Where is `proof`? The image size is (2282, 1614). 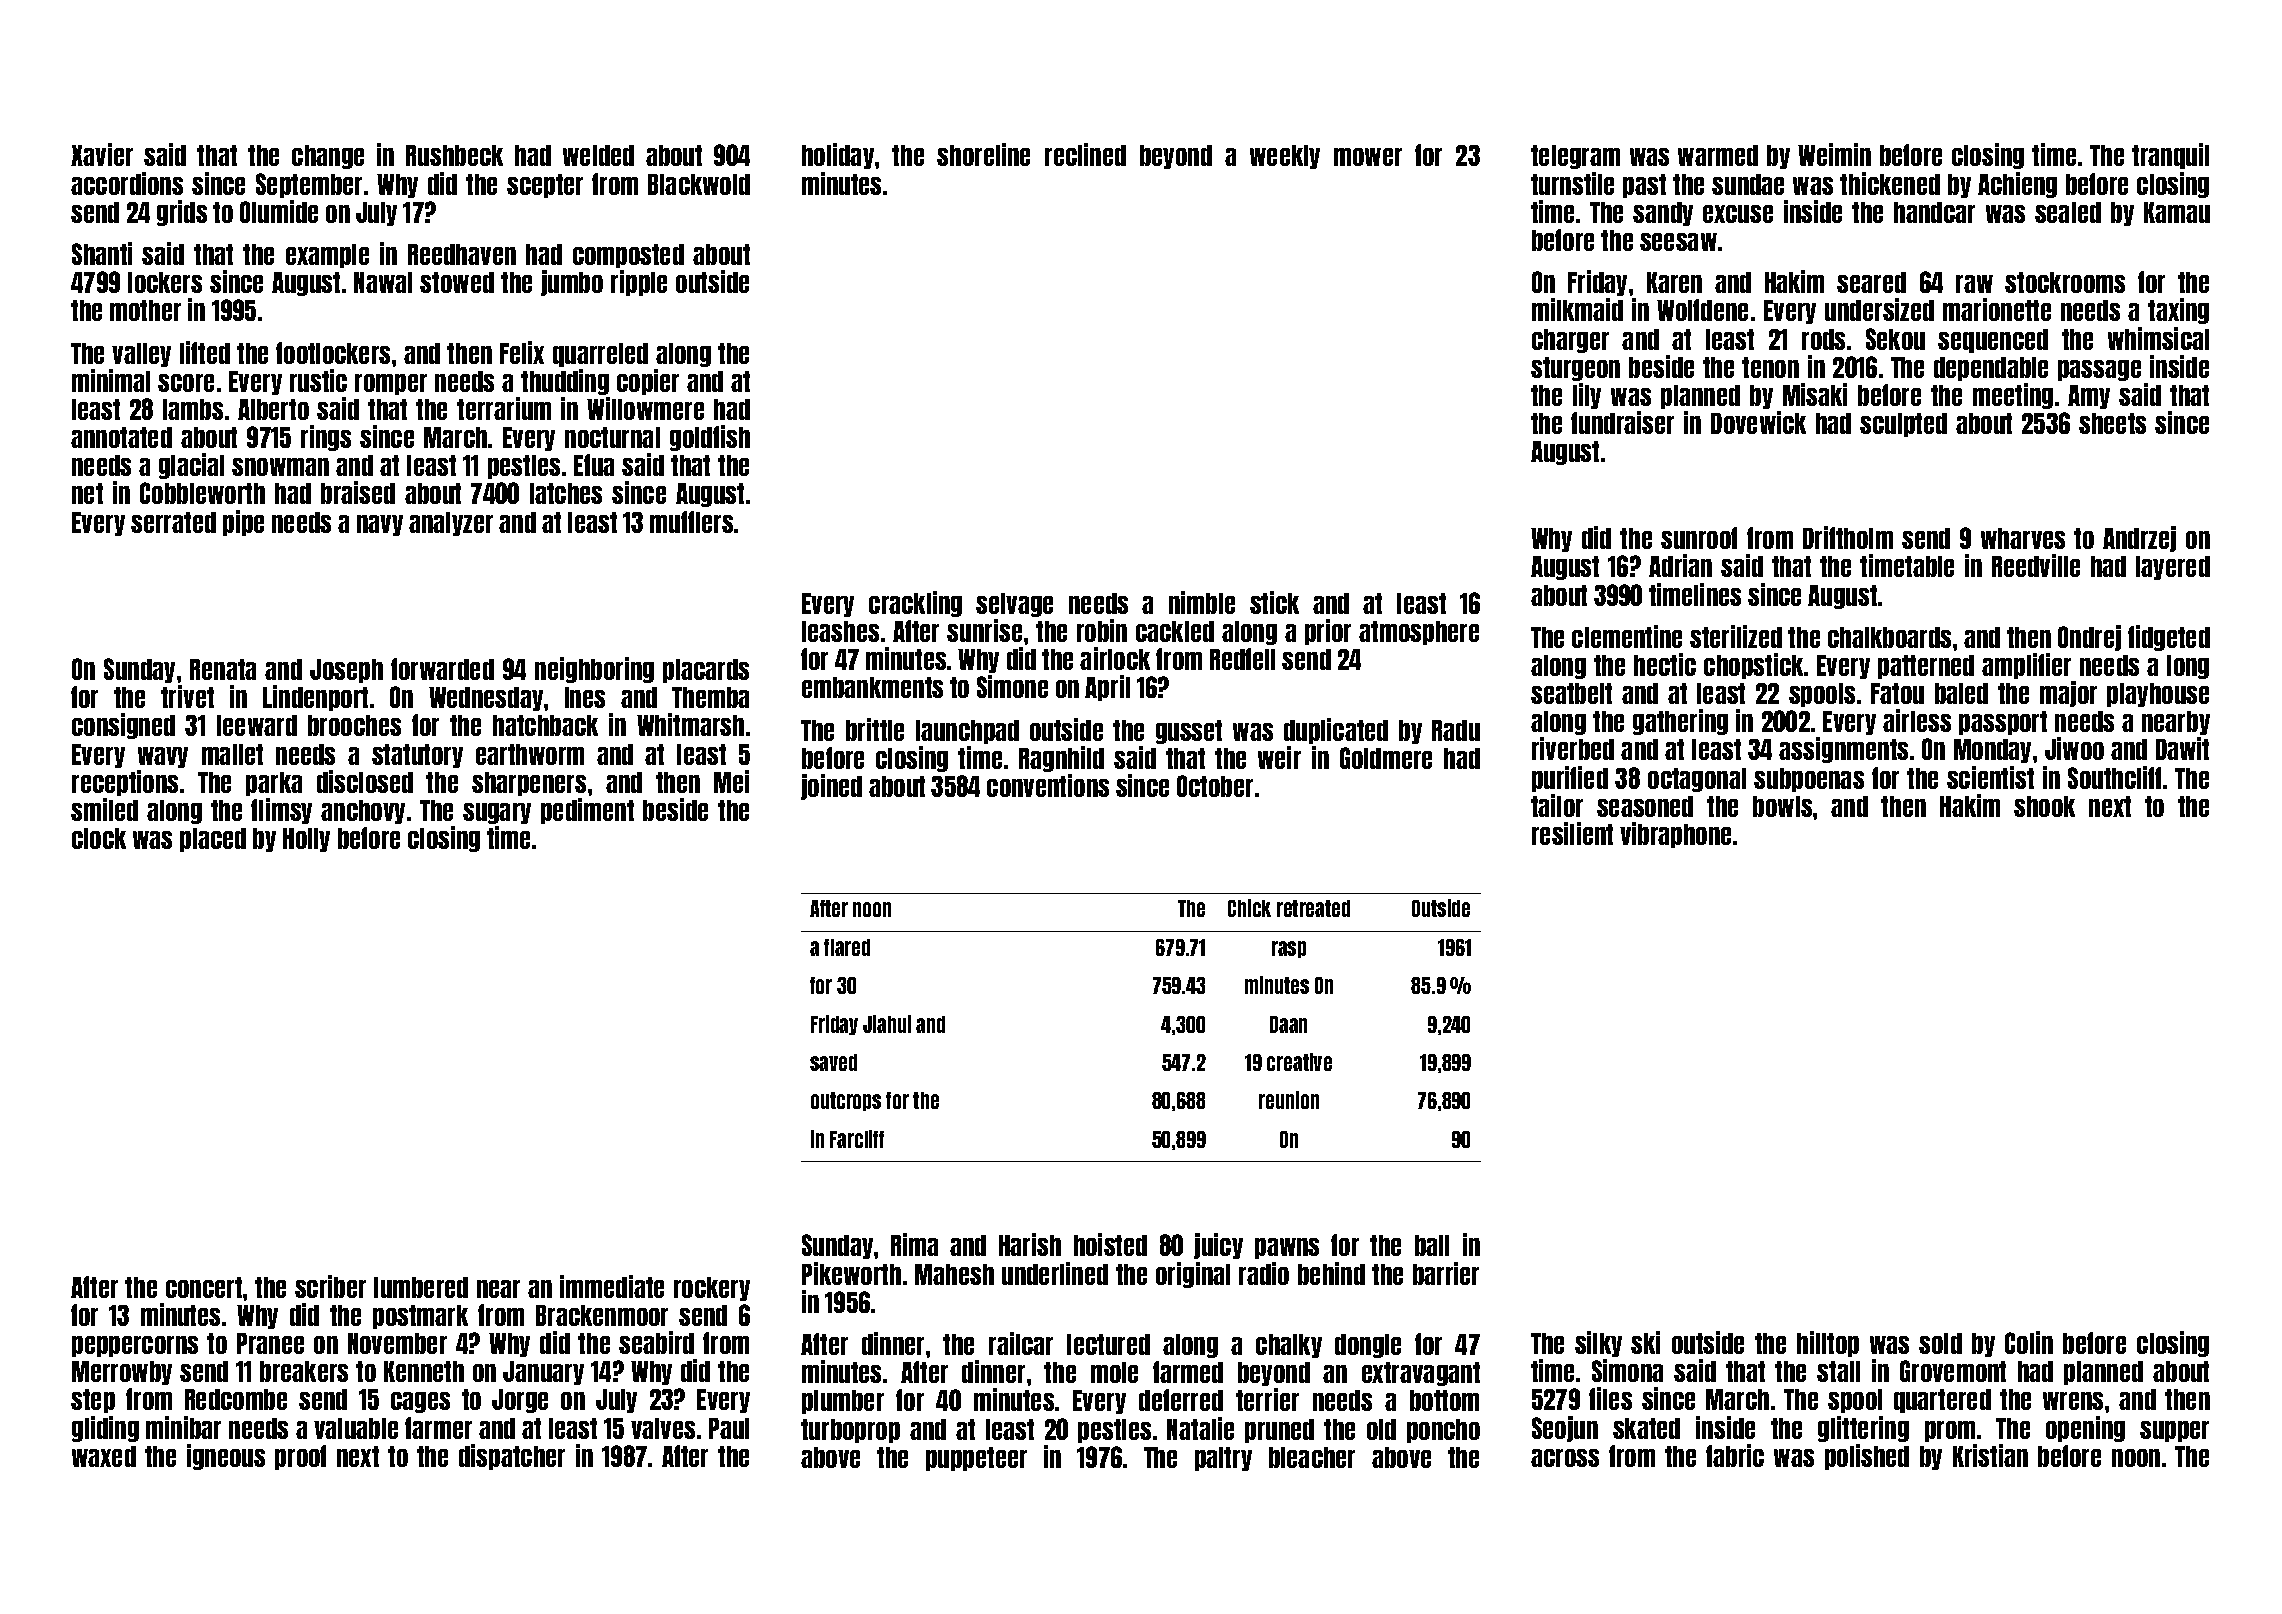 proof is located at coordinates (300, 1457).
